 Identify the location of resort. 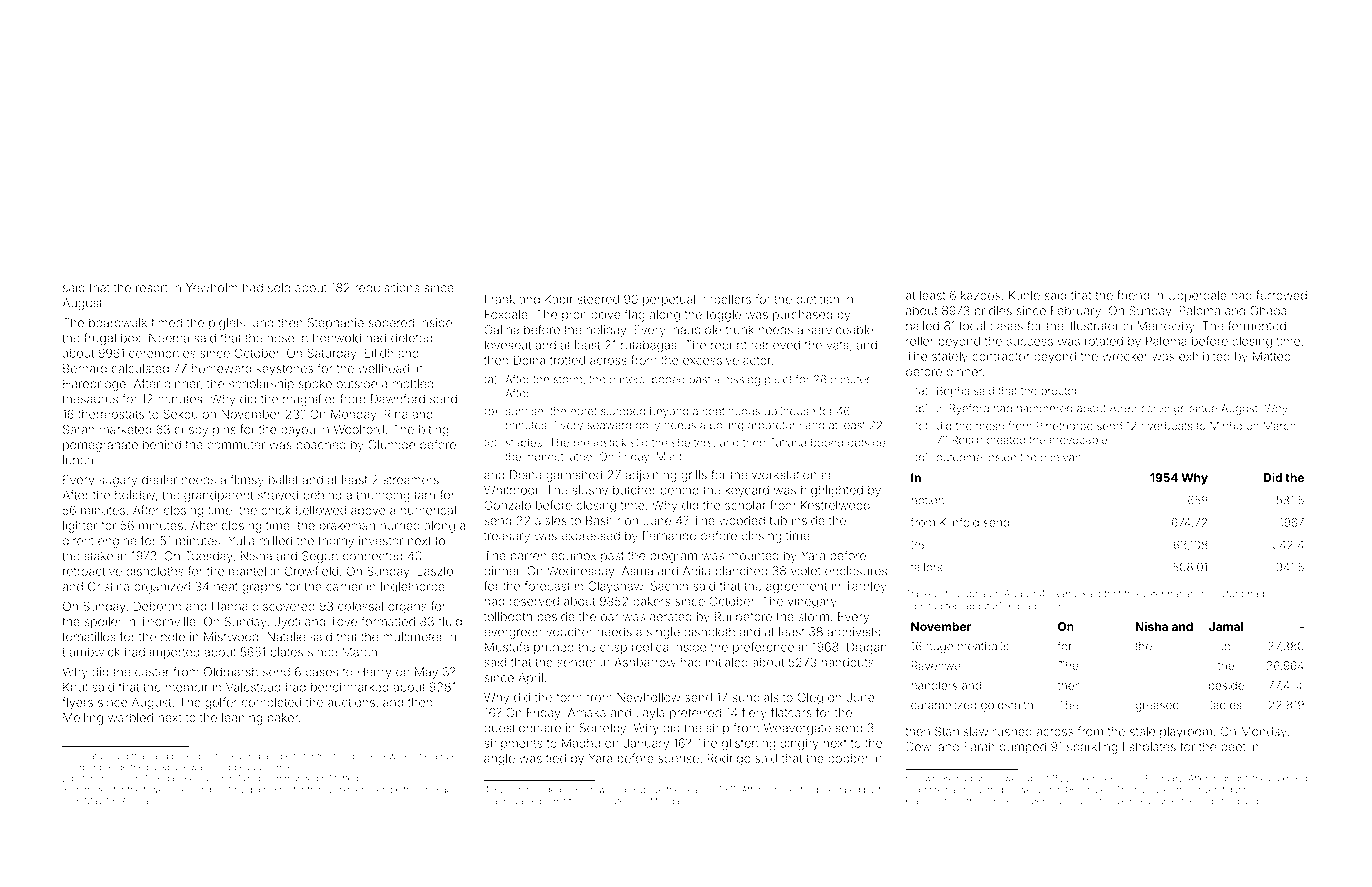
(152, 288).
